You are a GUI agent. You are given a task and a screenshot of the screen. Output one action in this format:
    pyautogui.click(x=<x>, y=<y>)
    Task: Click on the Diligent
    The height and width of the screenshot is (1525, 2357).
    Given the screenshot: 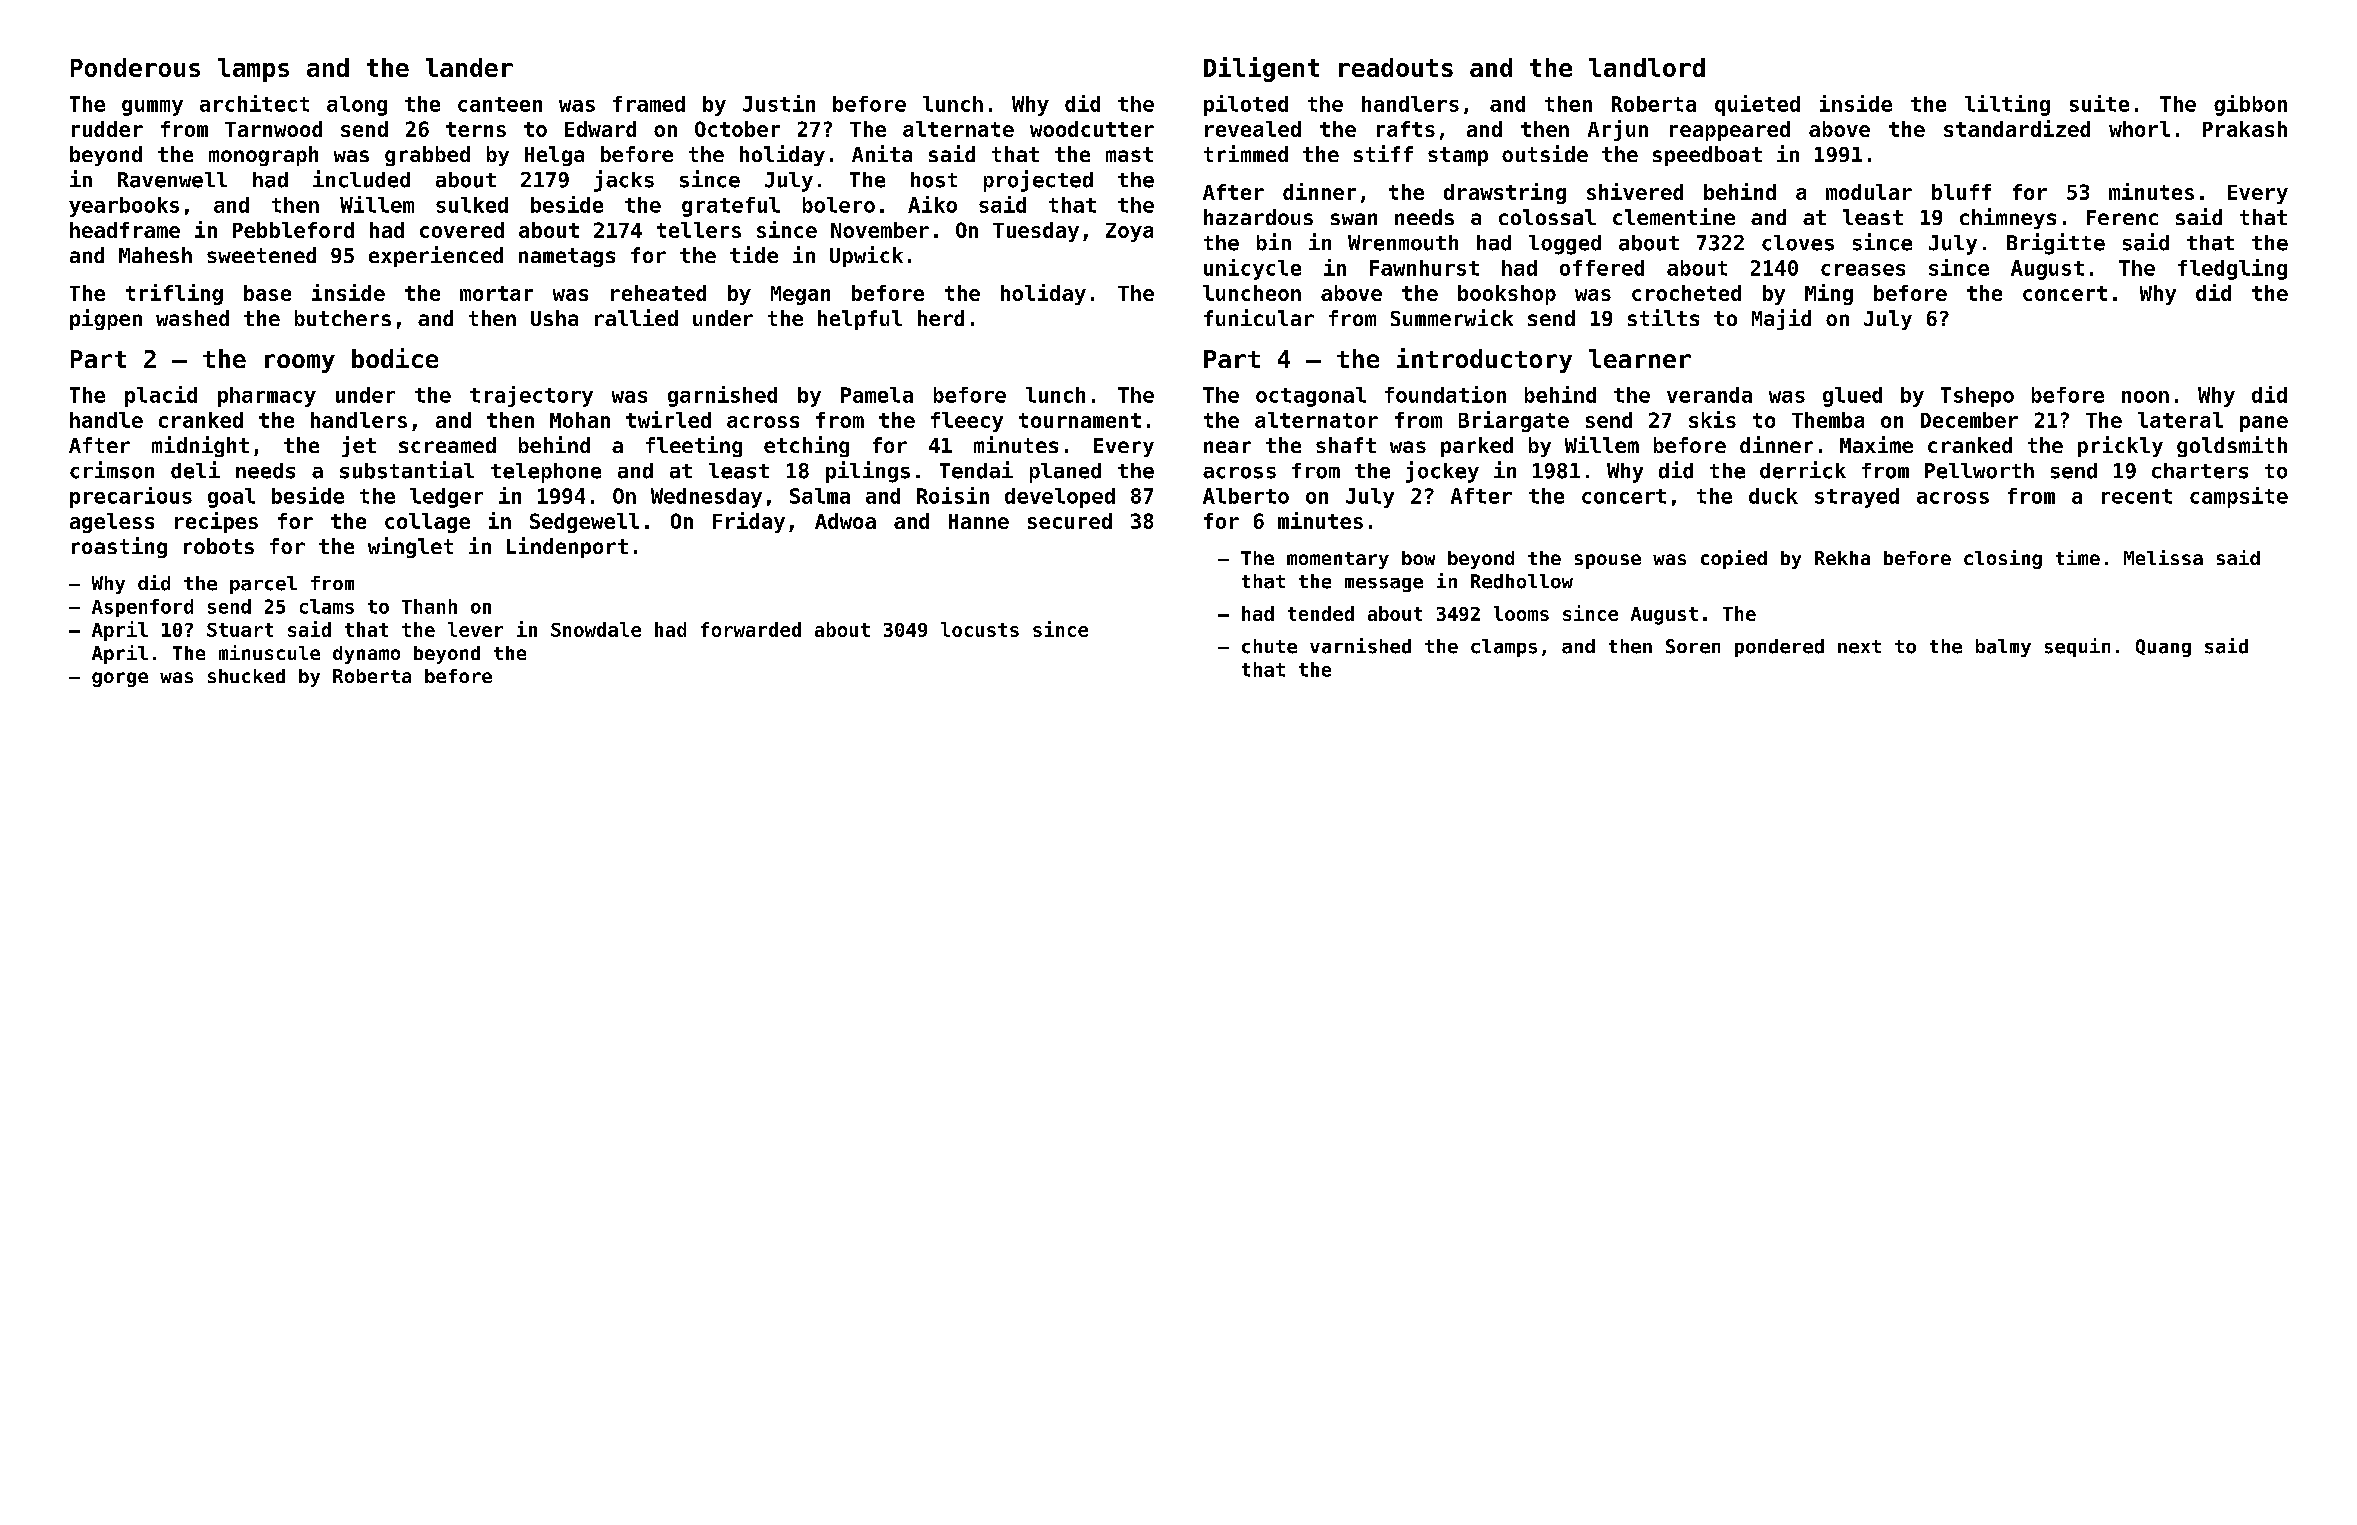 What is the action you would take?
    pyautogui.click(x=1261, y=69)
